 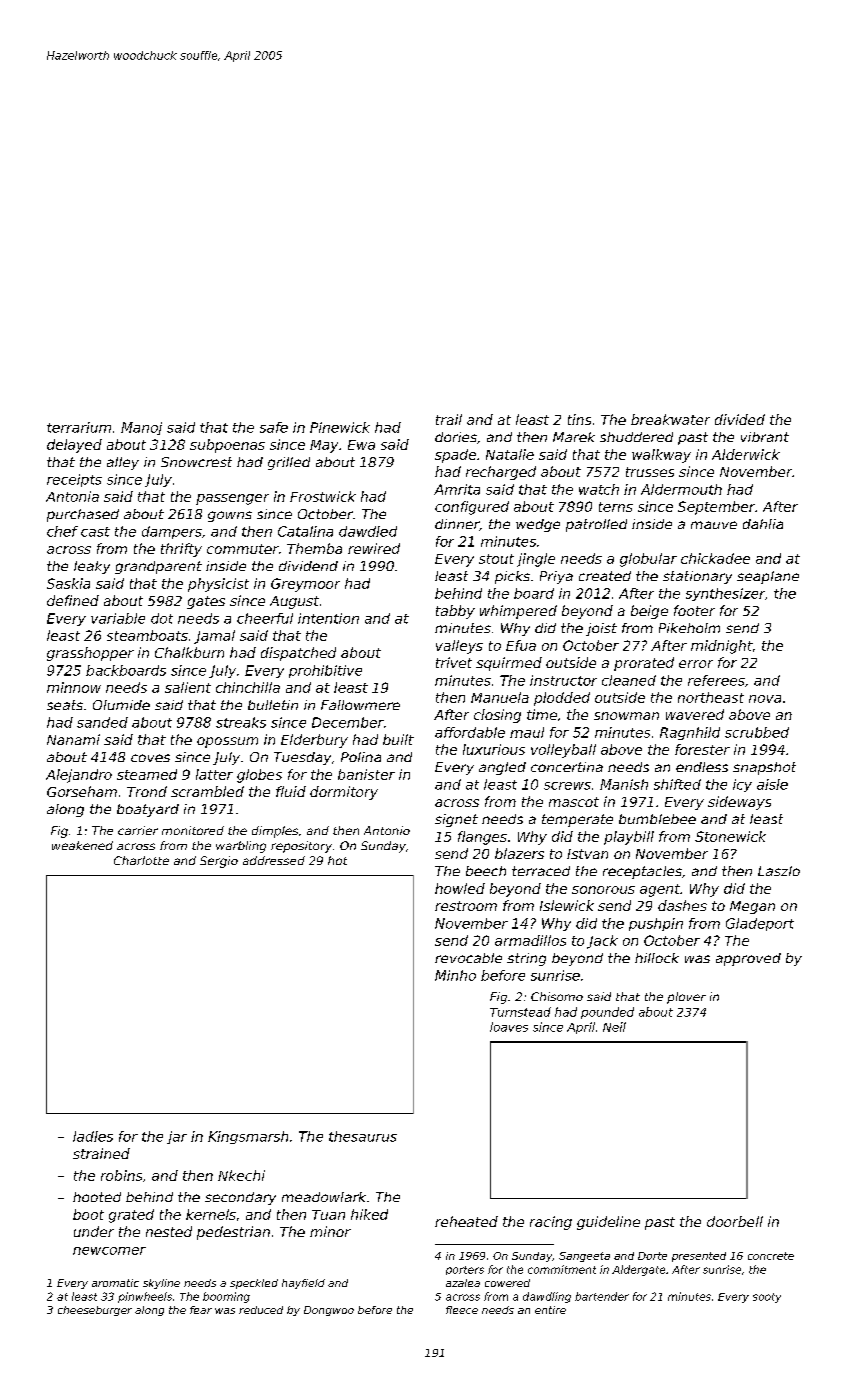 I want to click on strained, so click(x=101, y=1153).
